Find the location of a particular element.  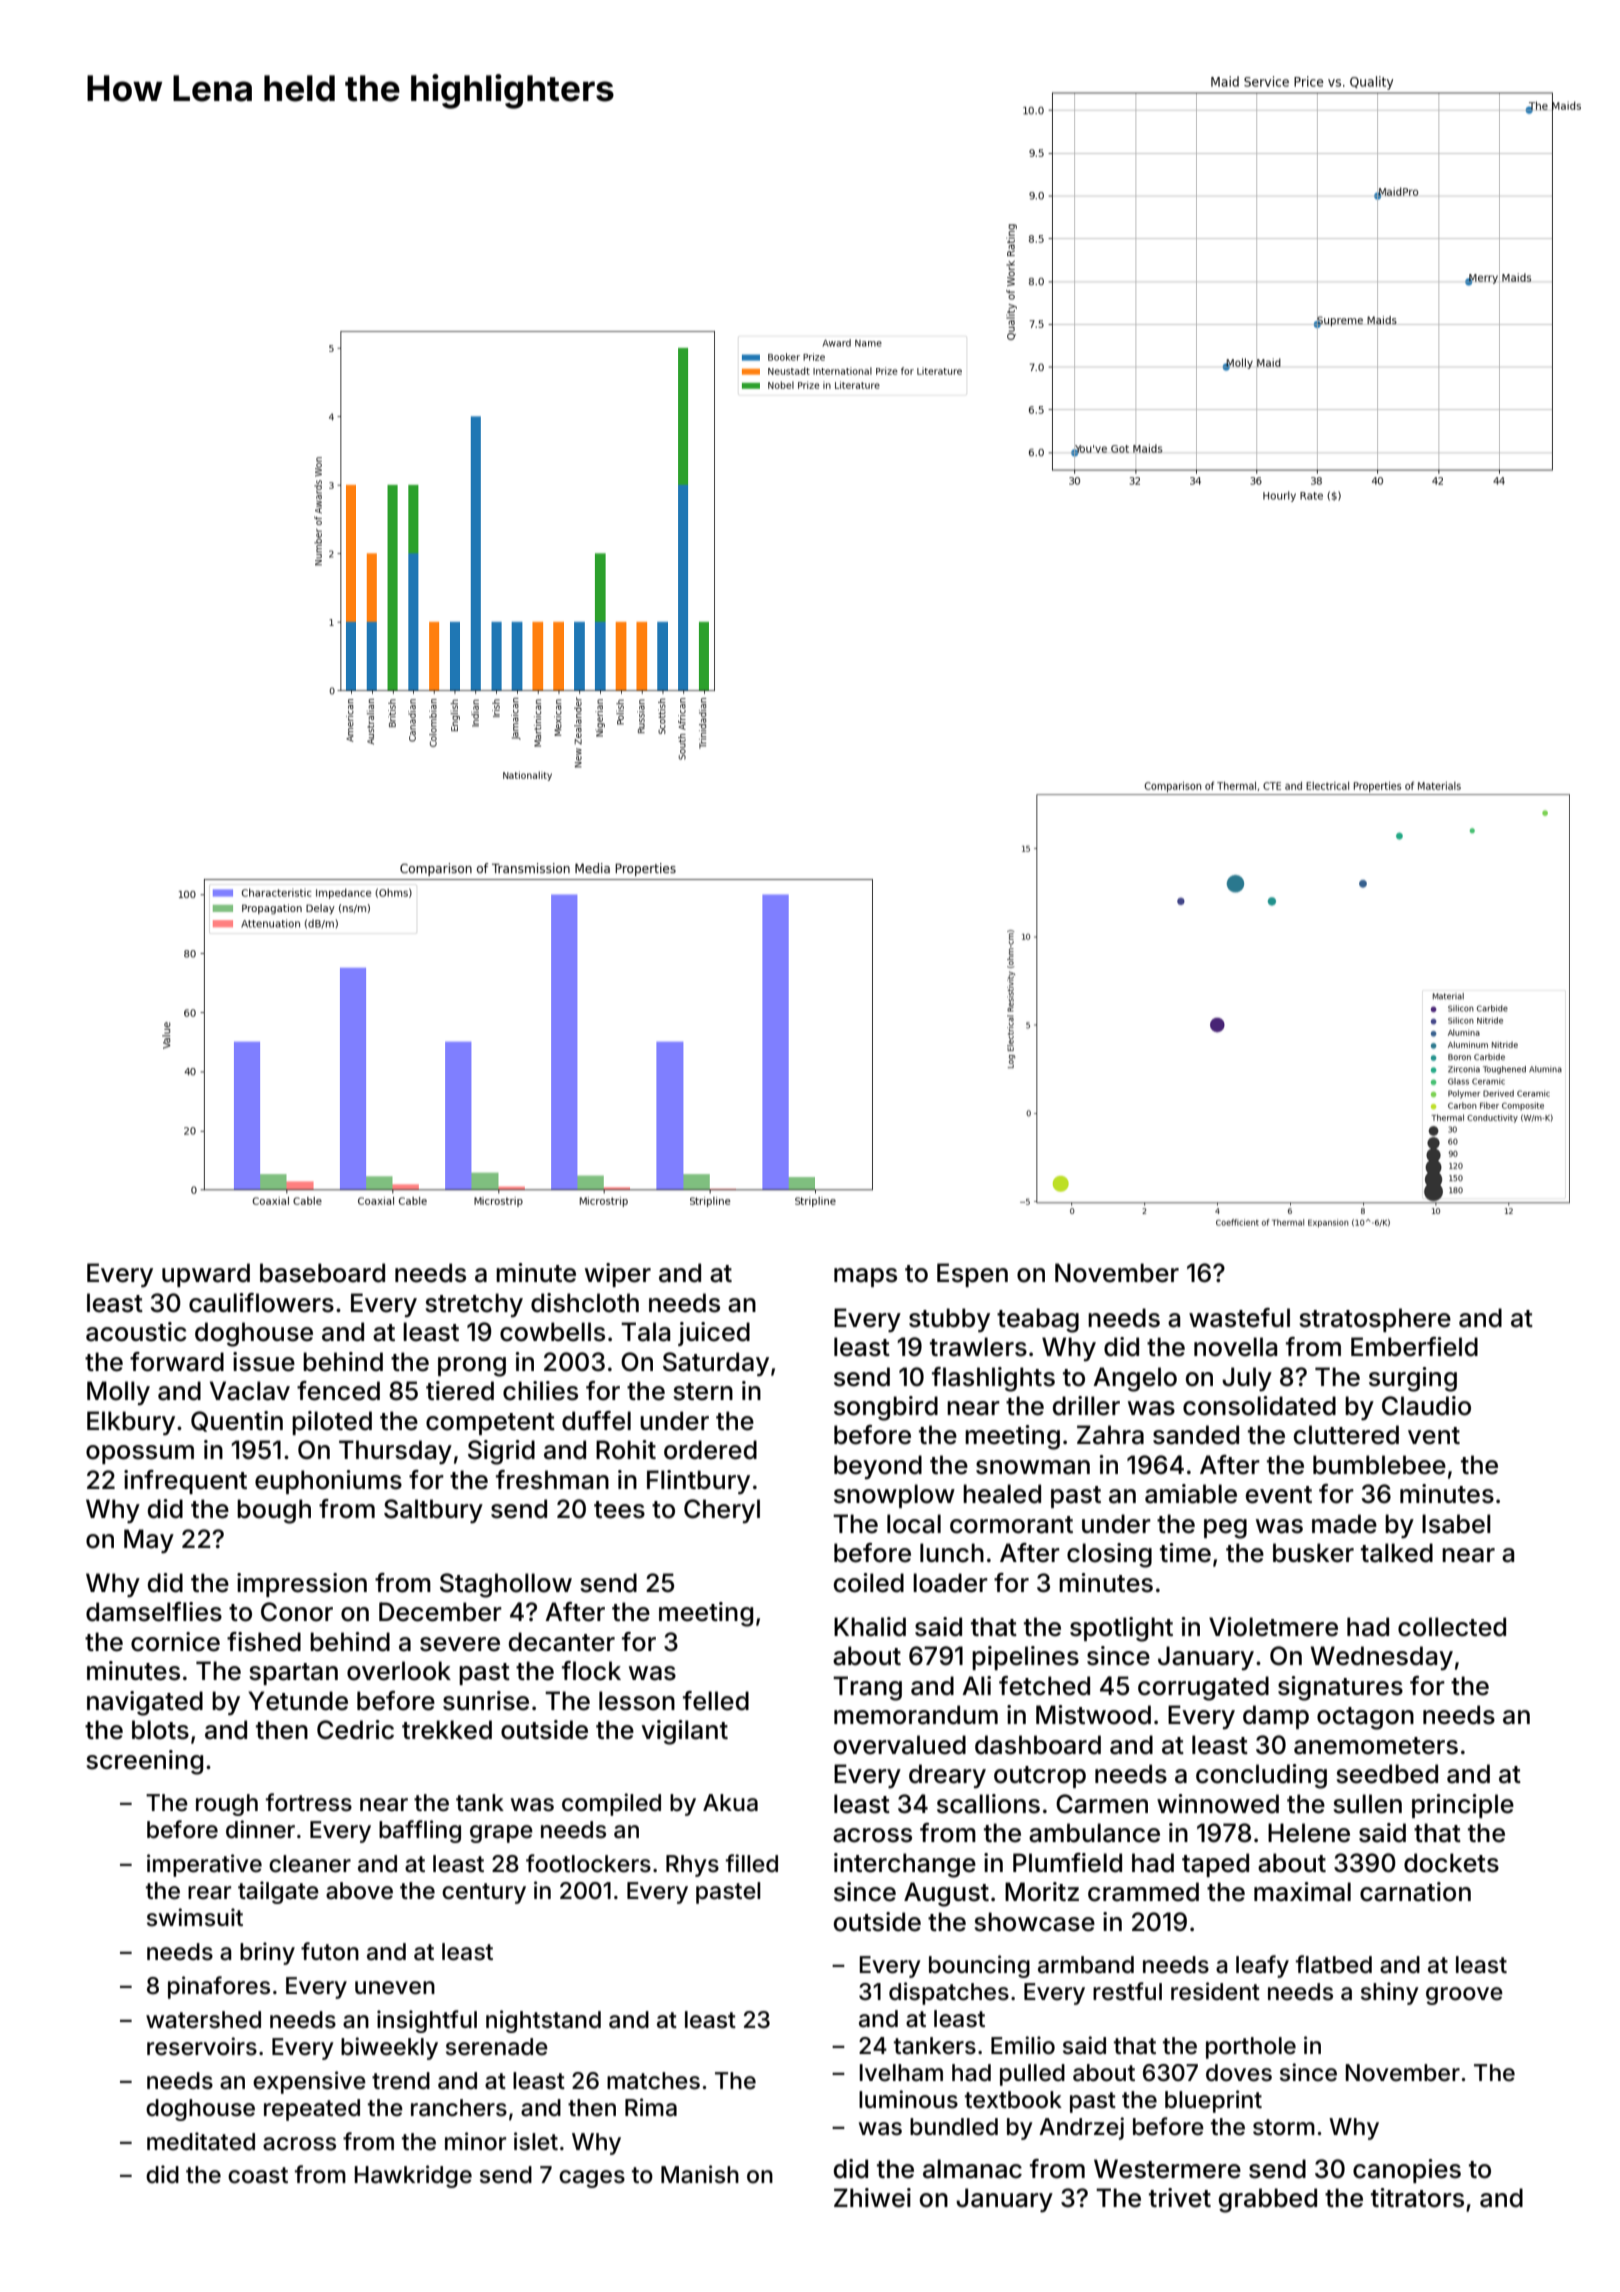

coiled is located at coordinates (869, 1583).
